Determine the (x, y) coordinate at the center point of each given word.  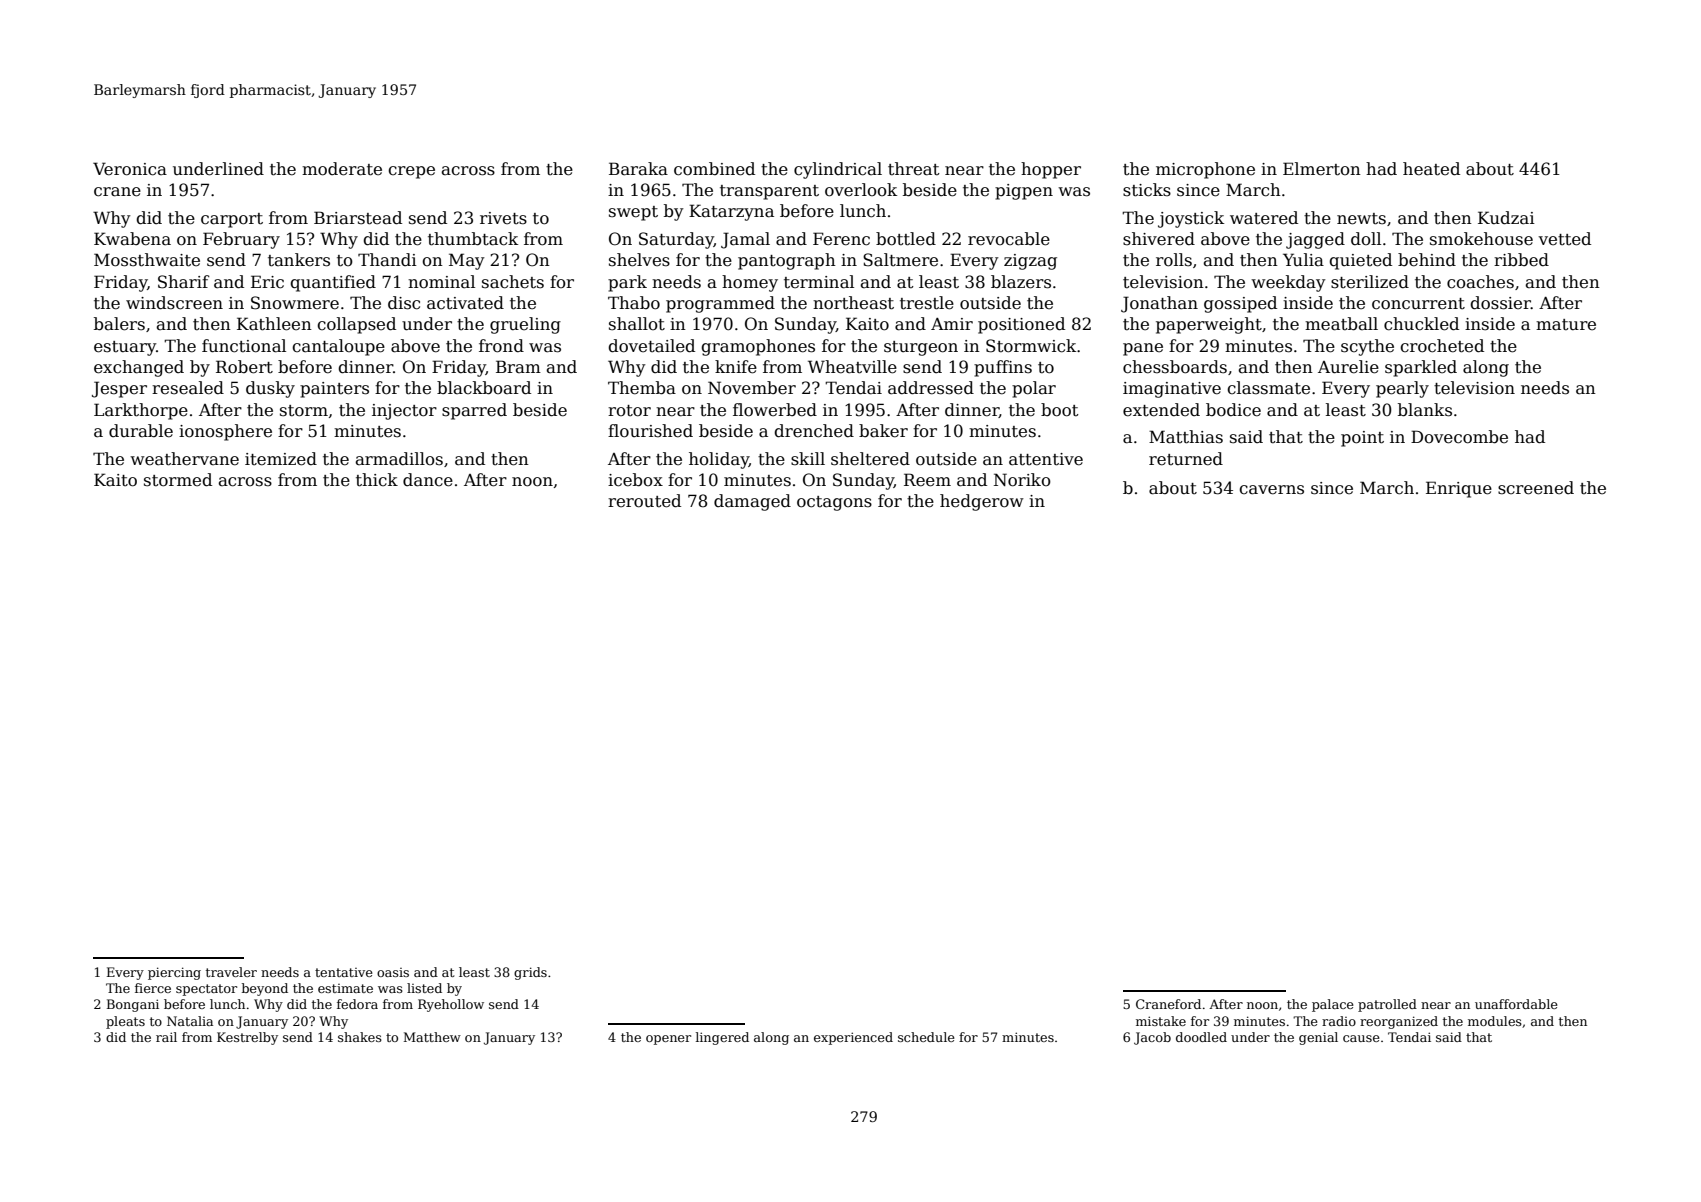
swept (633, 213)
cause (1361, 1038)
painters (334, 390)
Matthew (432, 1037)
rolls (1174, 260)
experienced (853, 1038)
